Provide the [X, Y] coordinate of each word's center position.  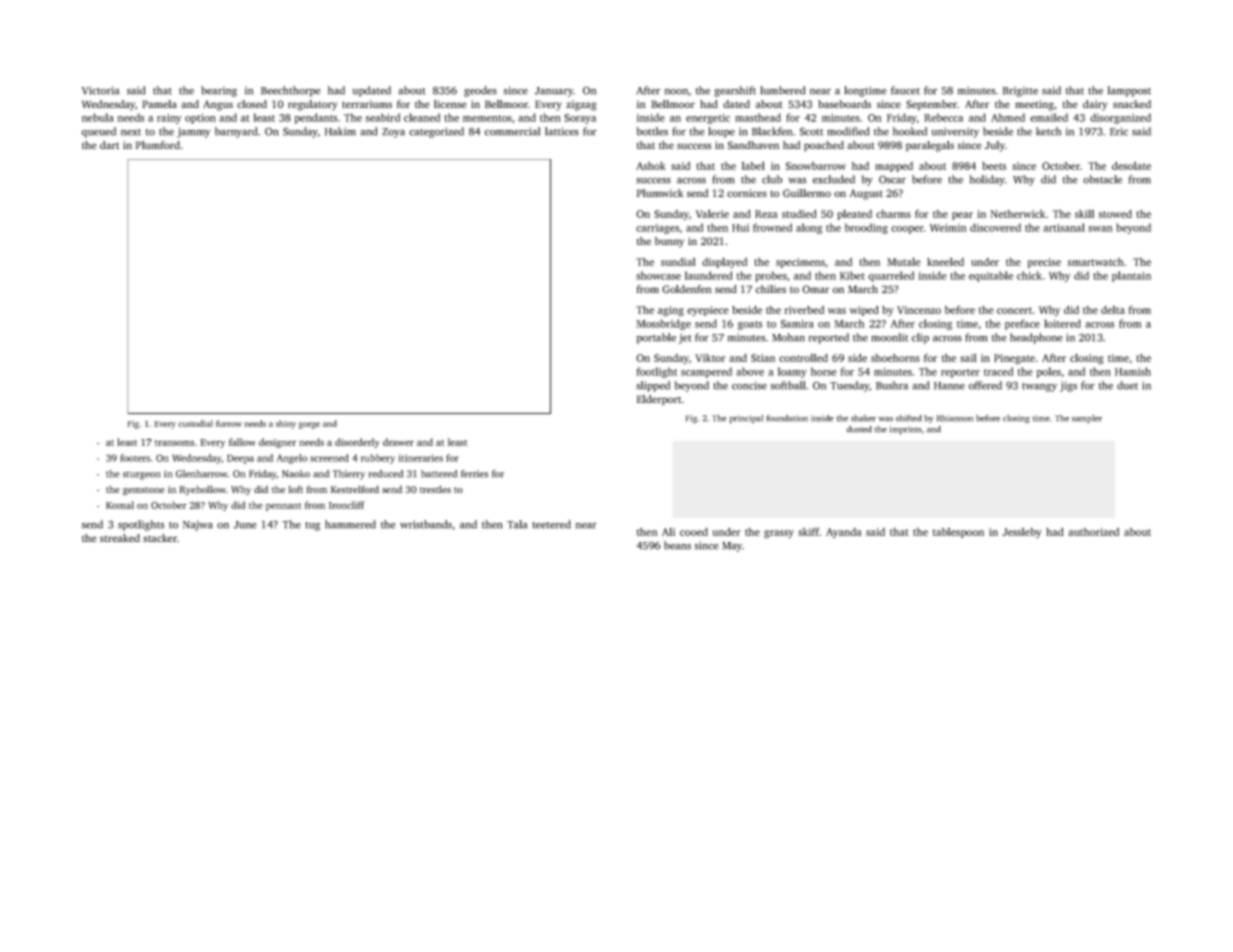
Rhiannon [955, 418]
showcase [658, 275]
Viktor [710, 358]
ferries [474, 474]
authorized [1093, 532]
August [866, 194]
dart [110, 145]
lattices [562, 131]
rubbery [378, 459]
